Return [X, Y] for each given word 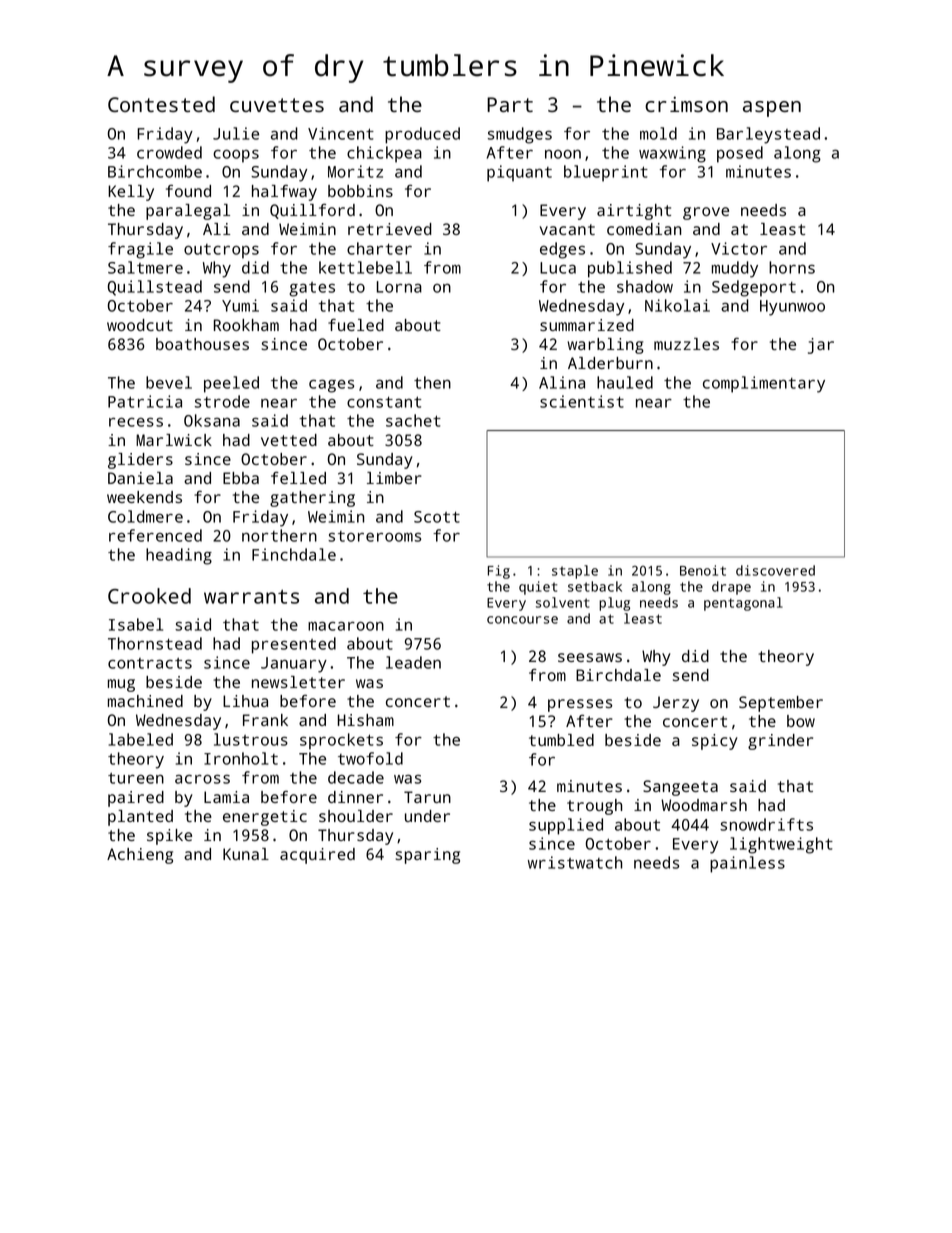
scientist [582, 401]
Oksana [212, 420]
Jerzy [676, 704]
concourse [522, 620]
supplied [566, 826]
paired [136, 799]
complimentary [764, 384]
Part [510, 104]
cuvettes [277, 105]
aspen [772, 109]
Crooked [149, 596]
